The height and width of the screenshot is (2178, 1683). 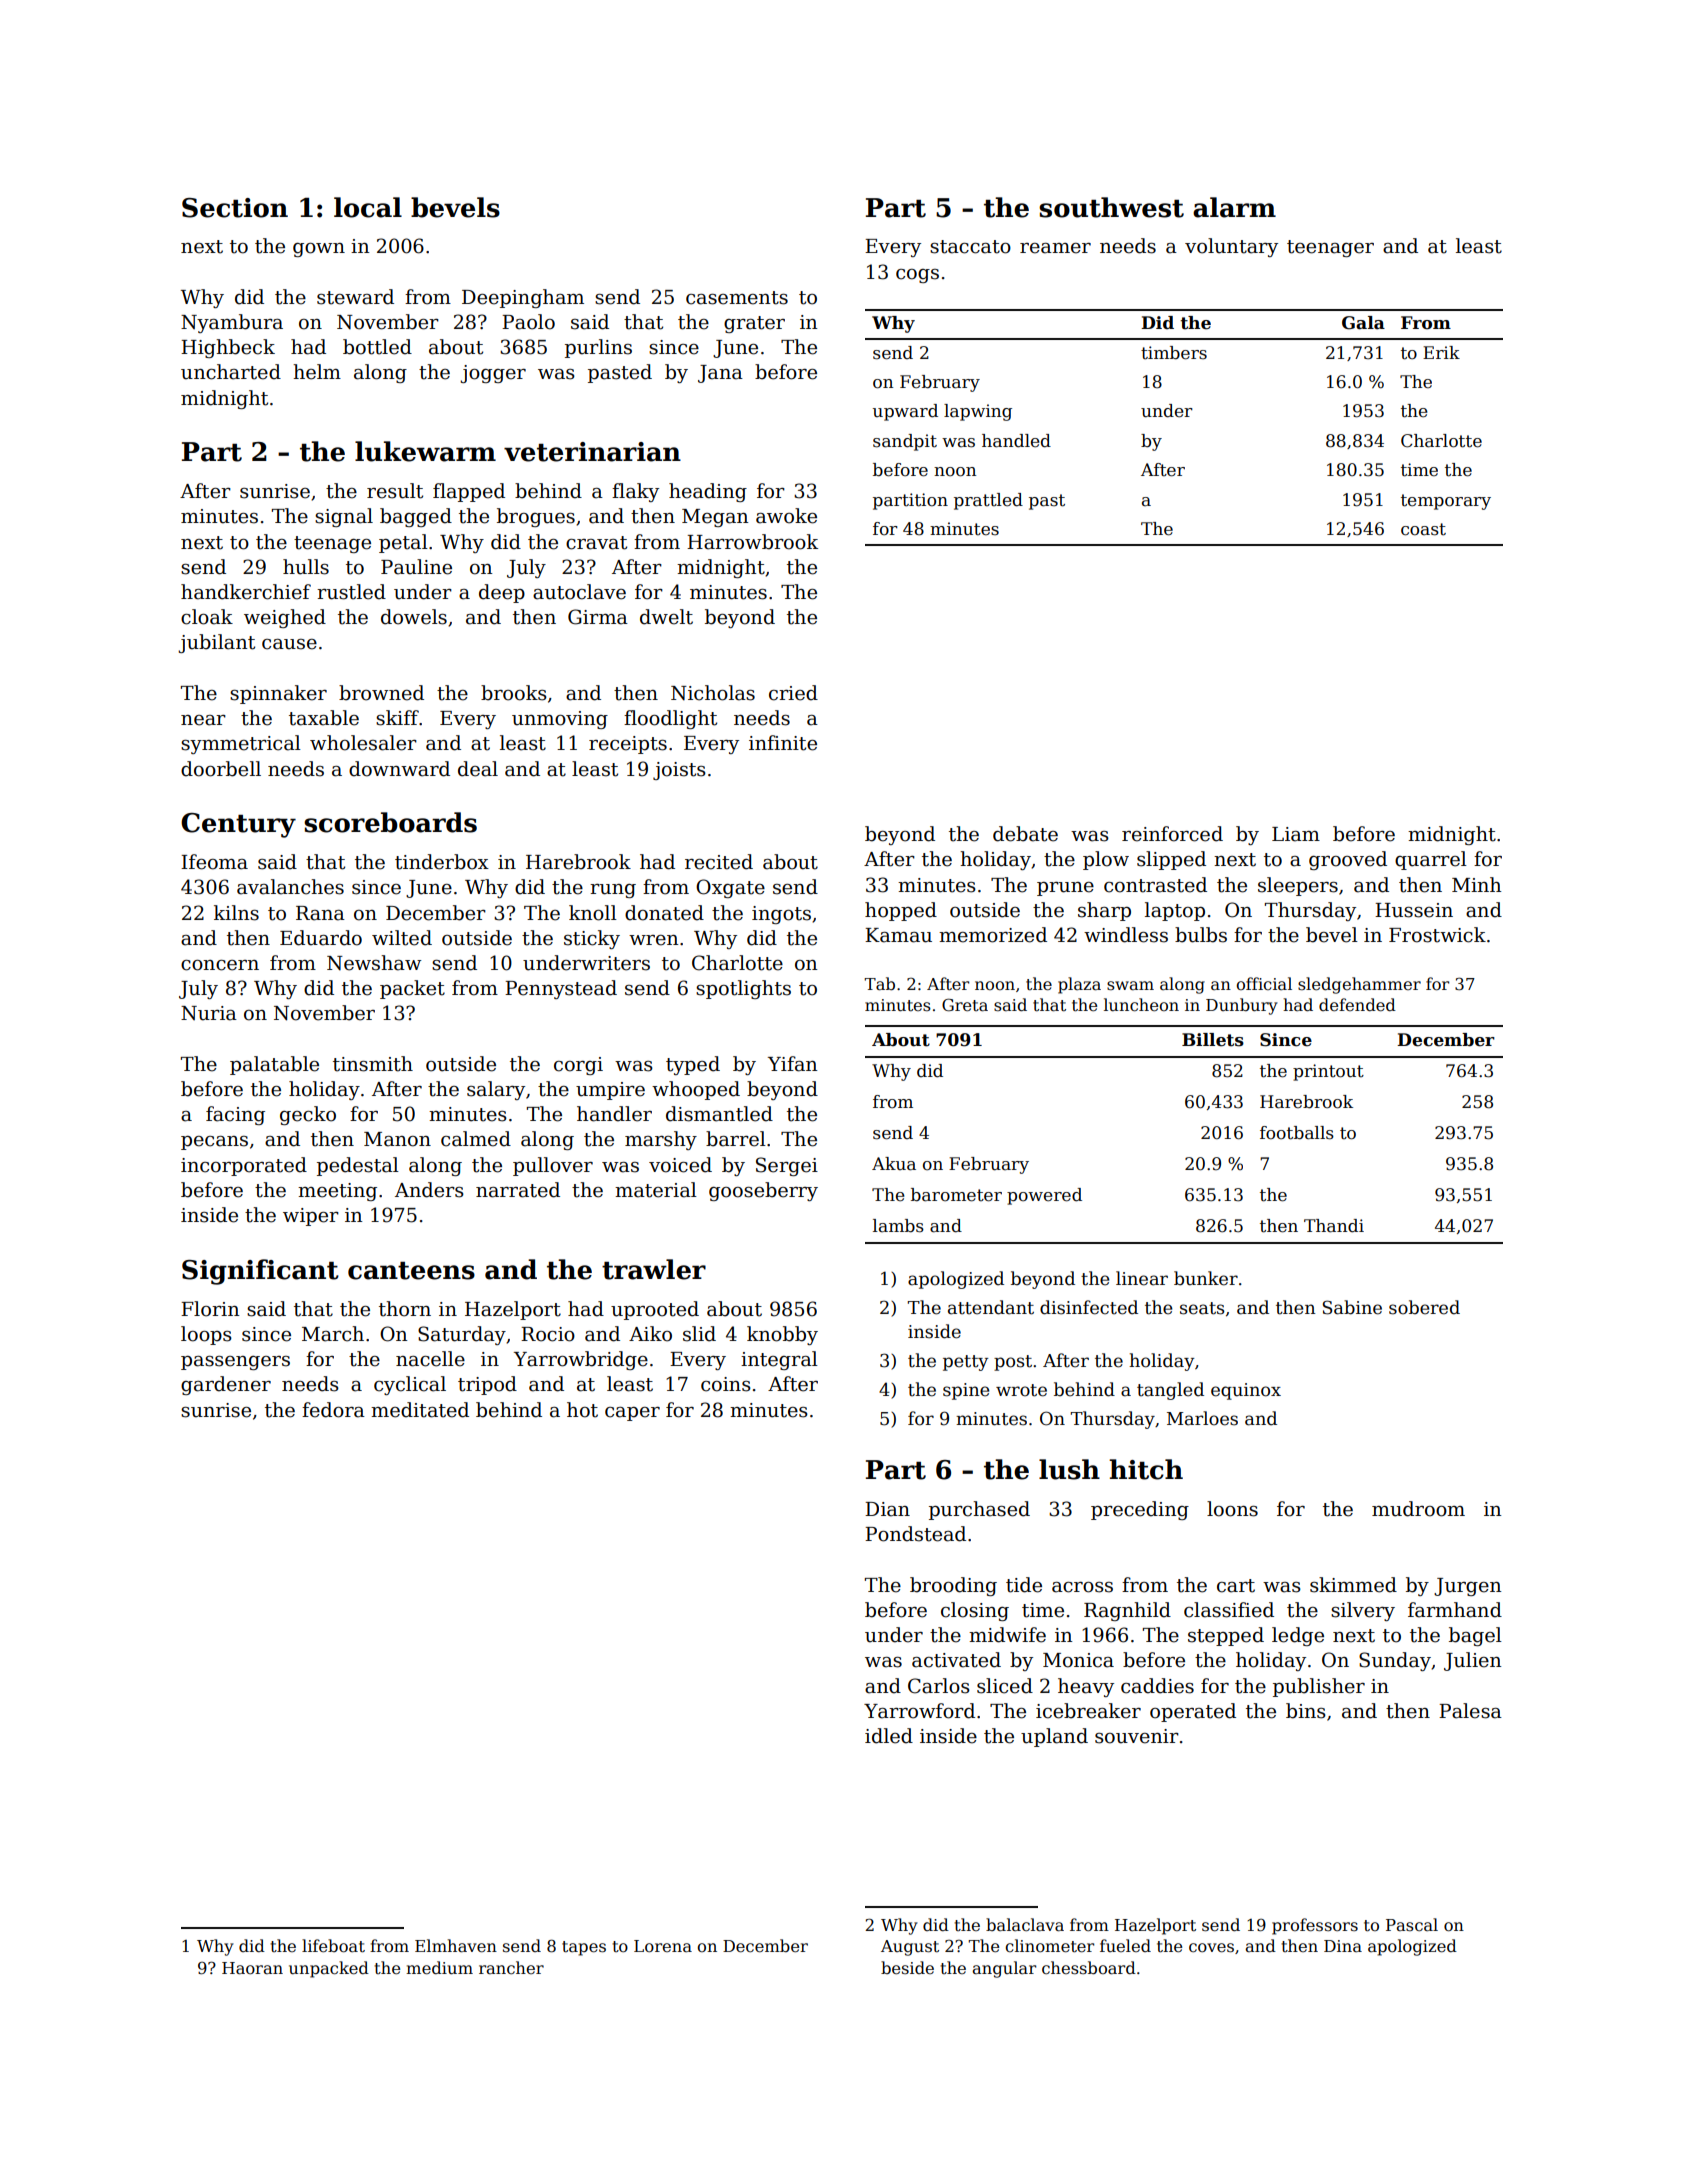 What do you see at coordinates (511, 1967) in the screenshot?
I see `rancher` at bounding box center [511, 1967].
